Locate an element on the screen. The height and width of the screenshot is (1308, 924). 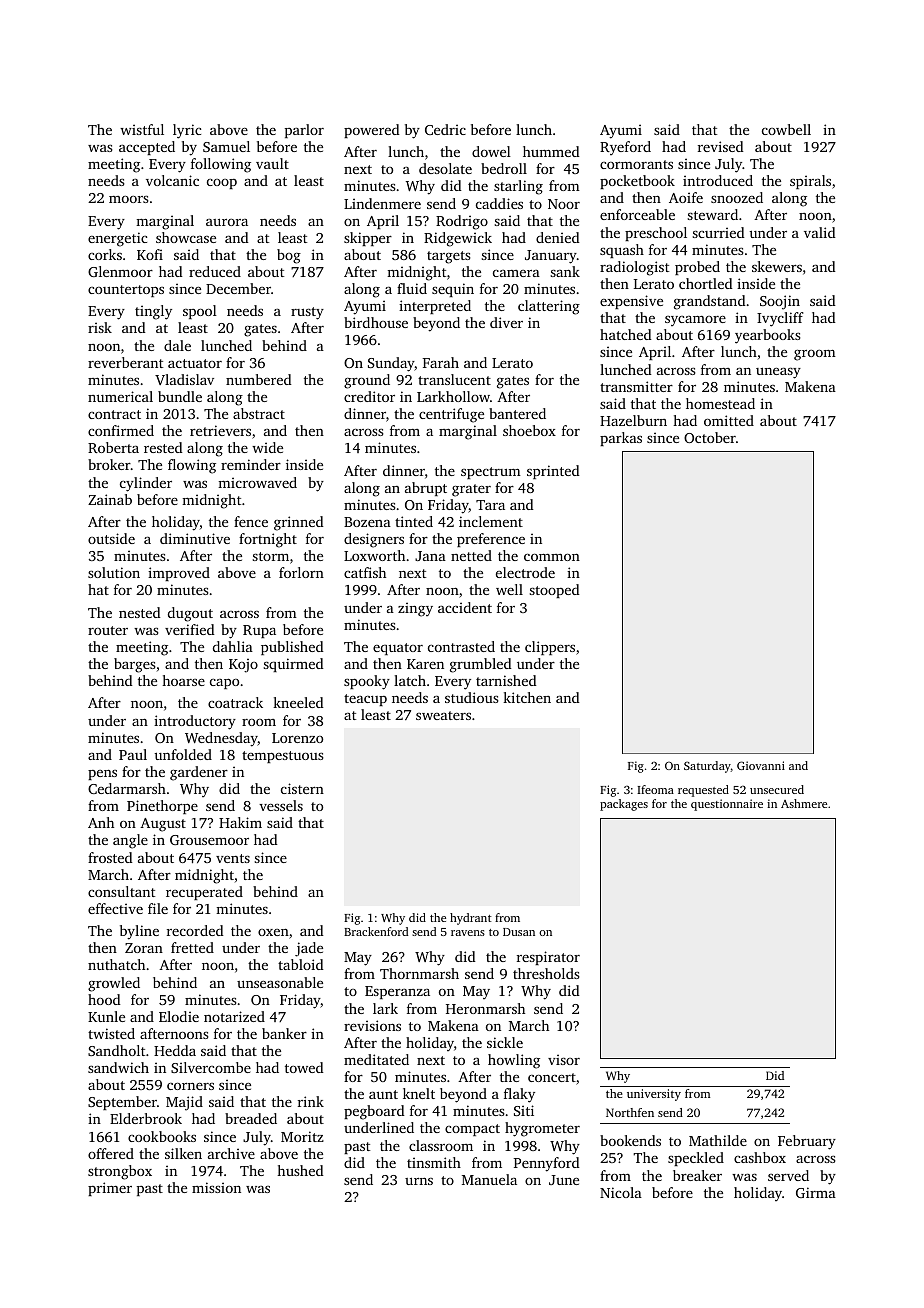
cowbell is located at coordinates (786, 129).
